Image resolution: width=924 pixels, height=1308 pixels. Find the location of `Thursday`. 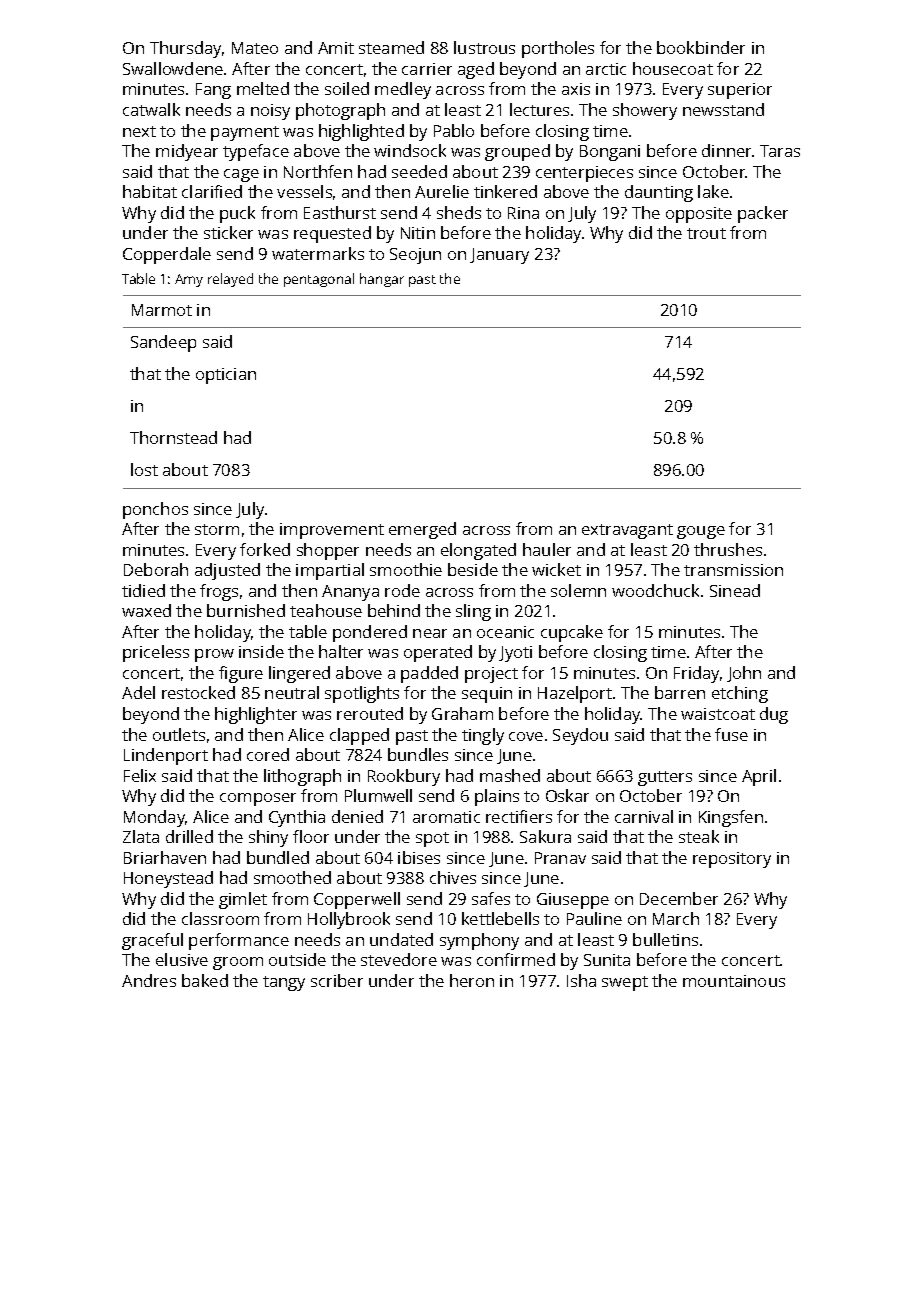

Thursday is located at coordinates (185, 49).
